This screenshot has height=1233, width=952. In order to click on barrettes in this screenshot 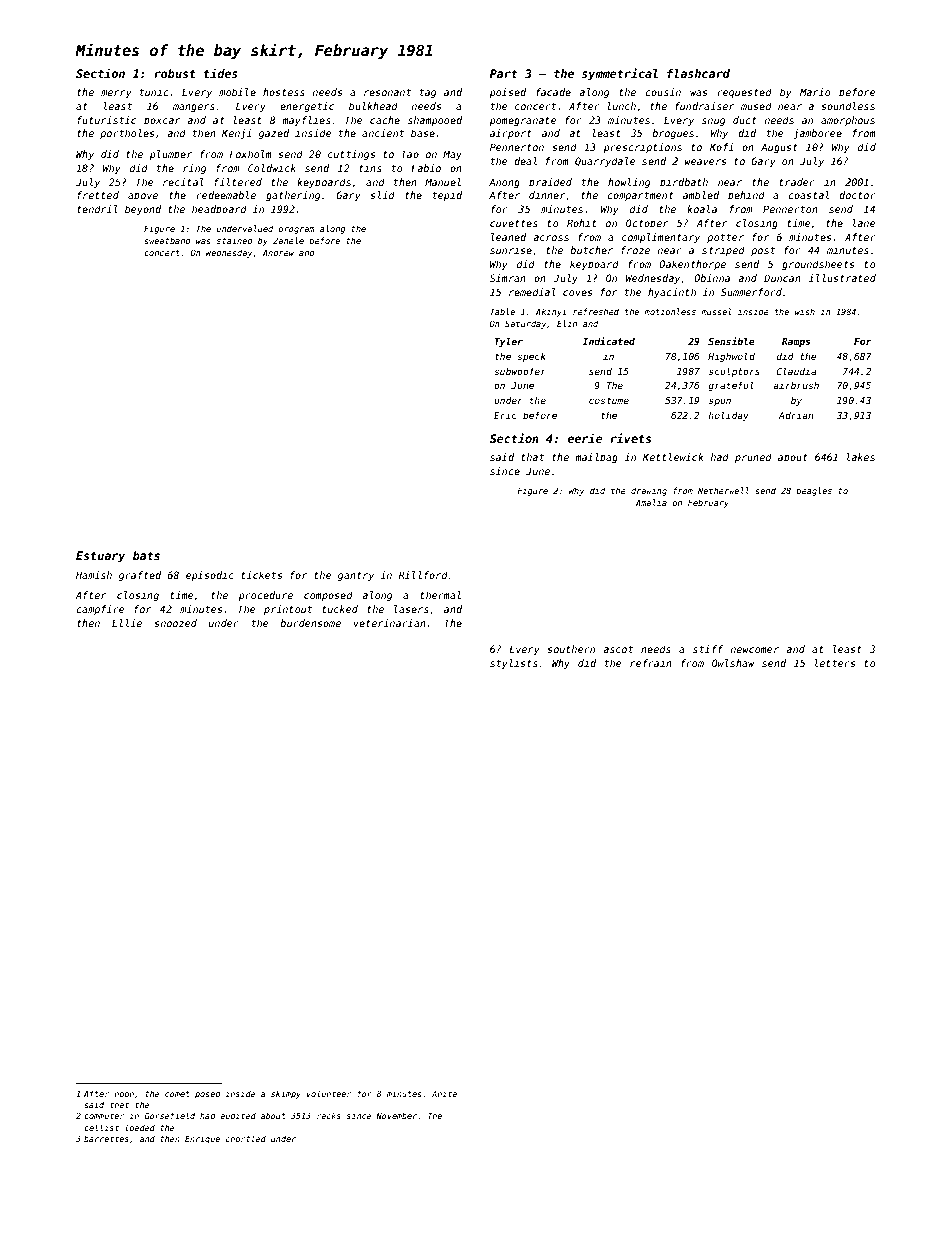, I will do `click(106, 1139)`.
